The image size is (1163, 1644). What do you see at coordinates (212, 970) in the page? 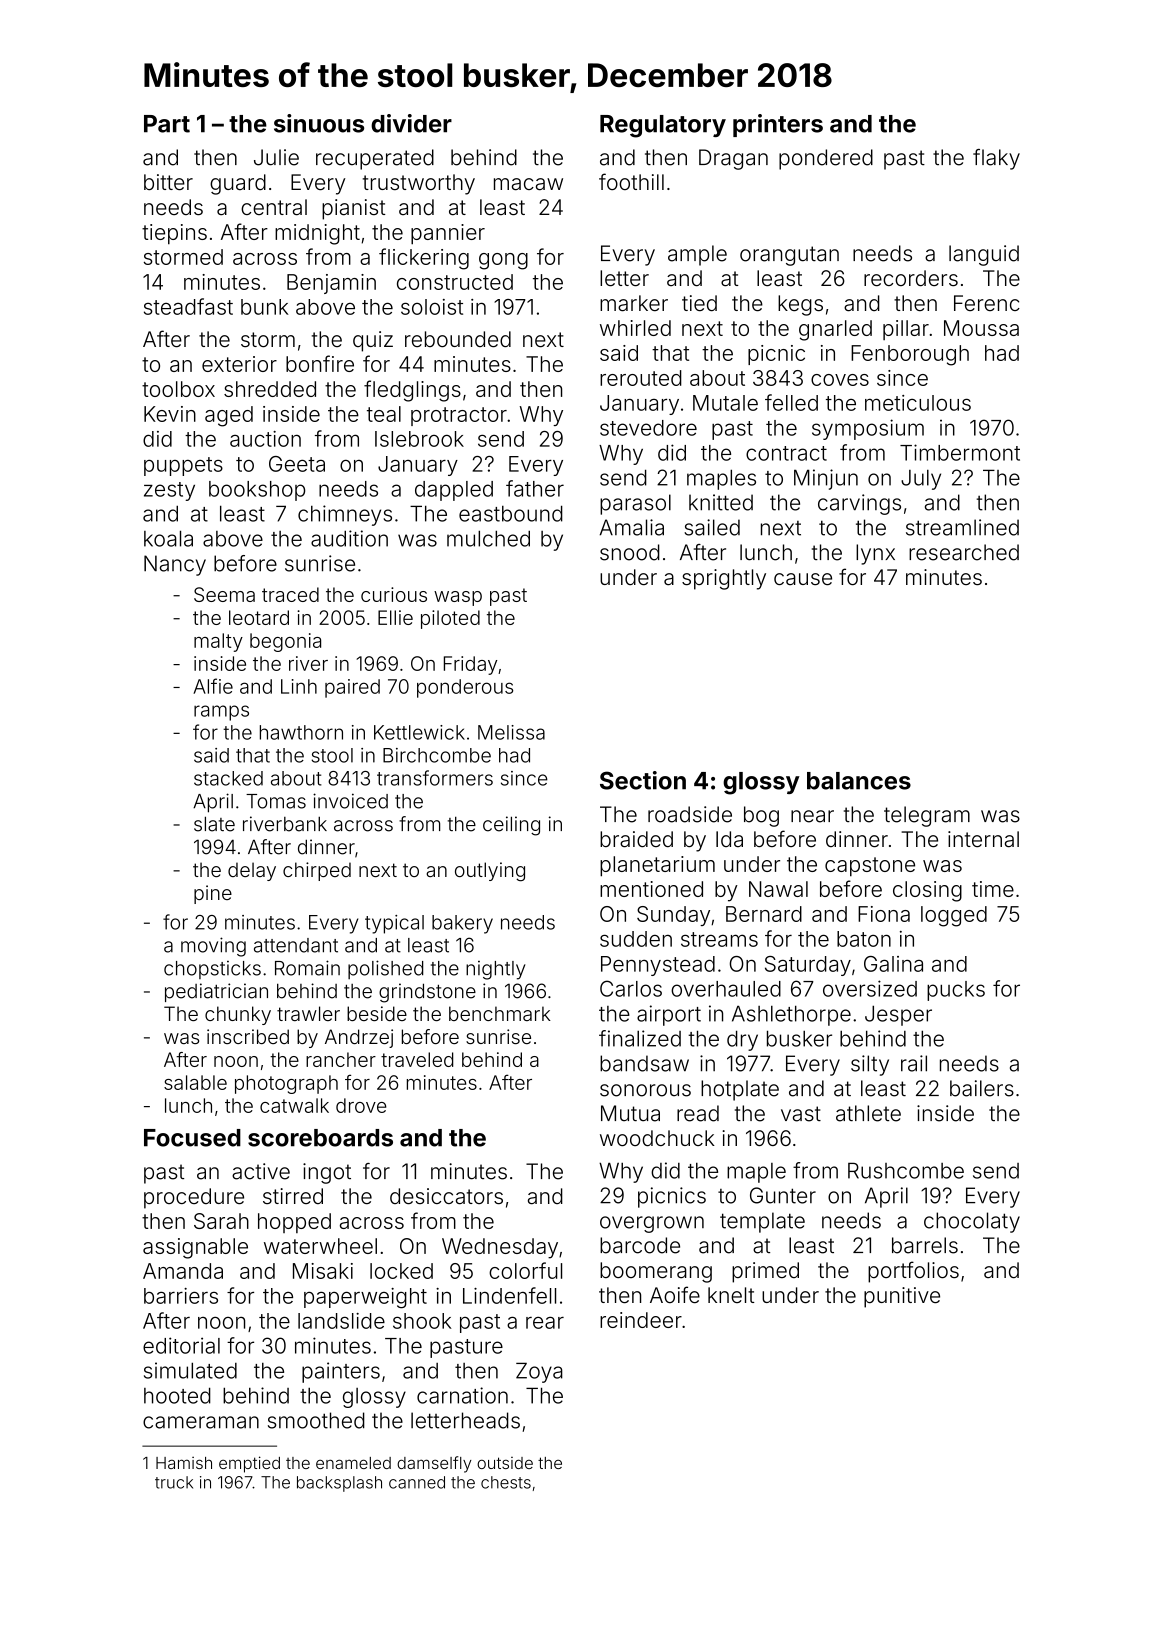
I see `chopsticks` at bounding box center [212, 970].
